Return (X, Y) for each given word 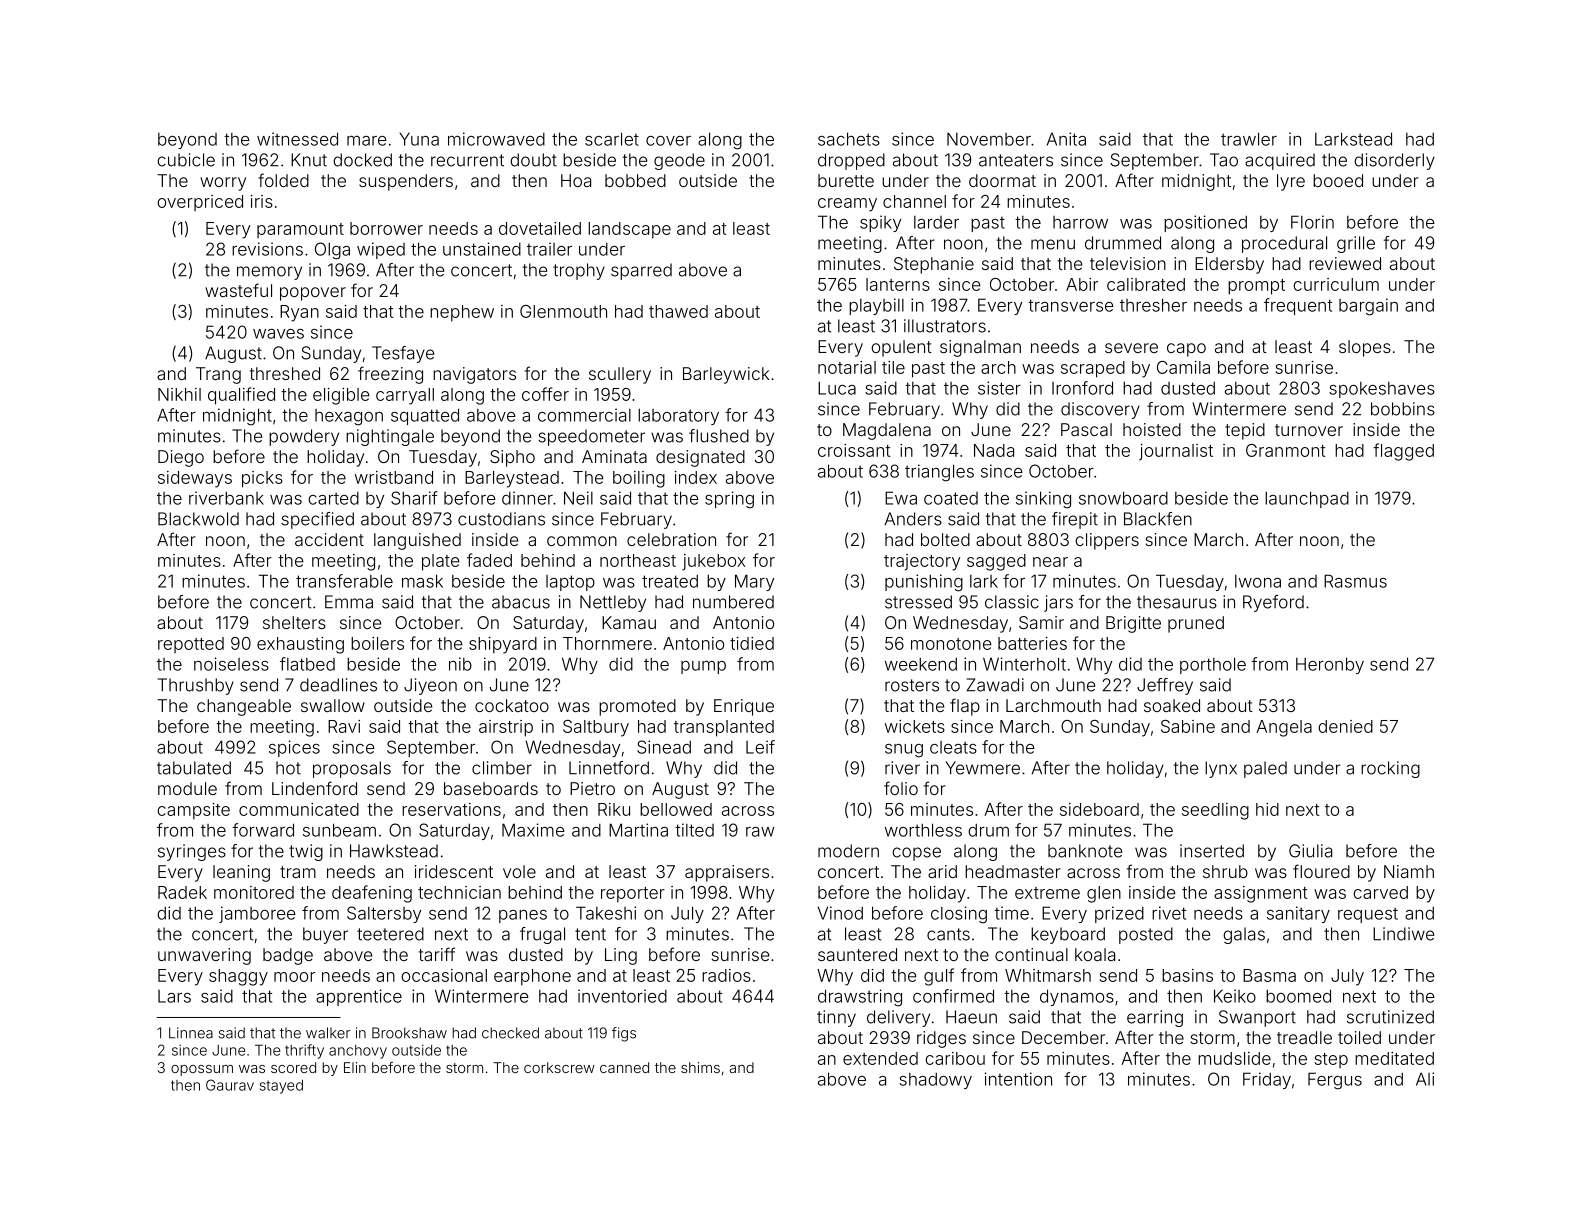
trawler (1249, 139)
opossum (202, 1070)
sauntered (857, 954)
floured (1321, 871)
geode (679, 161)
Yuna (419, 139)
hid (1267, 809)
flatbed (307, 664)
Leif (760, 747)
